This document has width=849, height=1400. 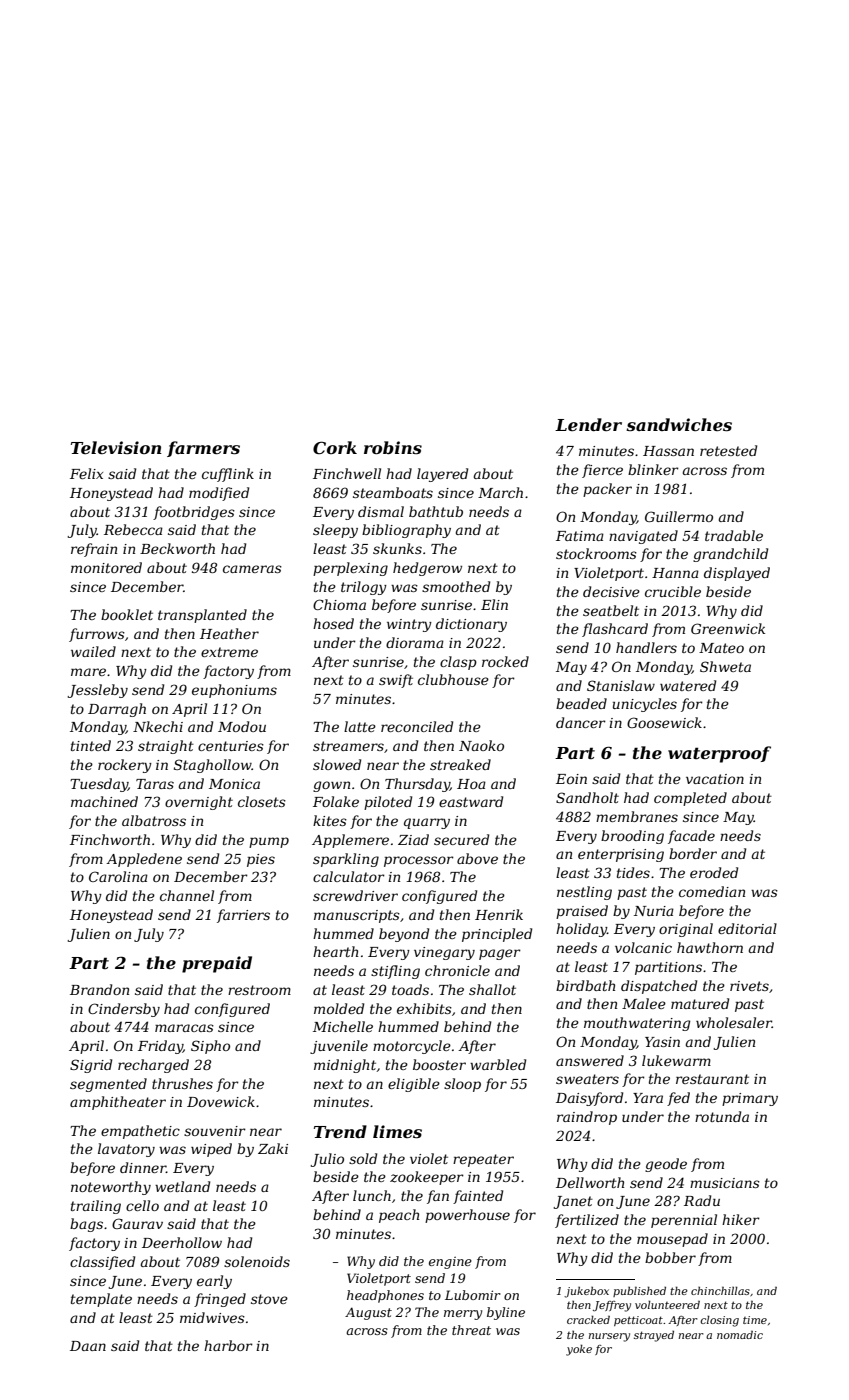 What do you see at coordinates (202, 616) in the document?
I see `transplanted` at bounding box center [202, 616].
